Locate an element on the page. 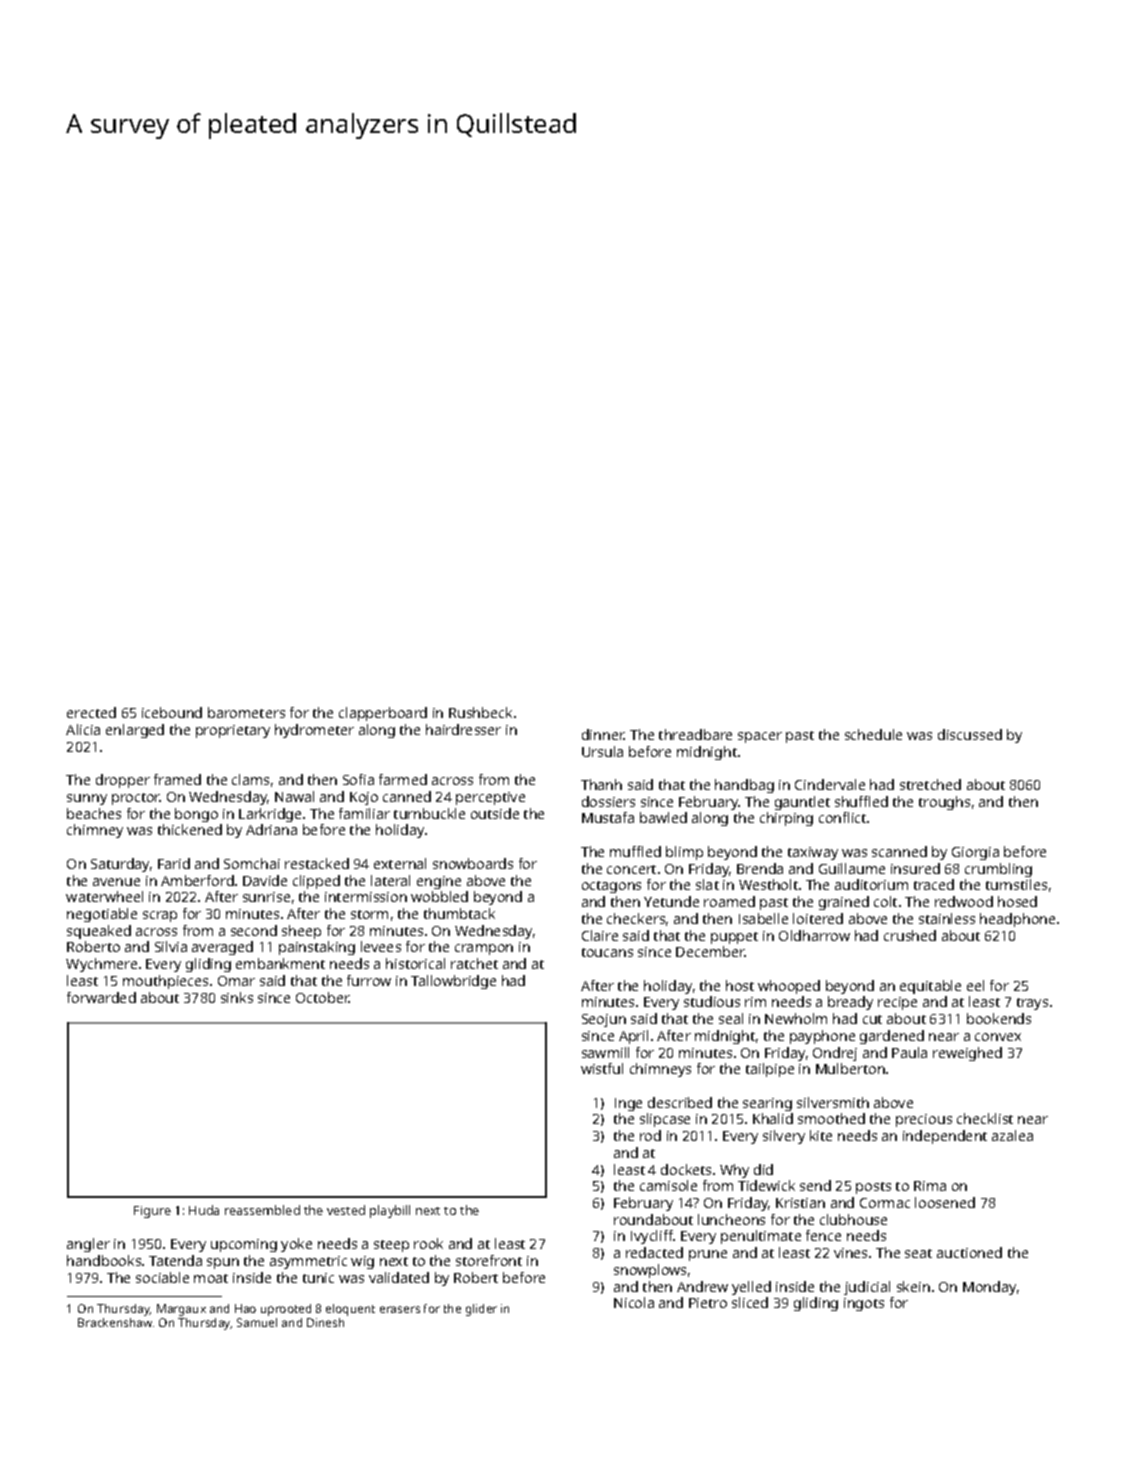 This image has width=1128, height=1460. Mustafa is located at coordinates (608, 817).
